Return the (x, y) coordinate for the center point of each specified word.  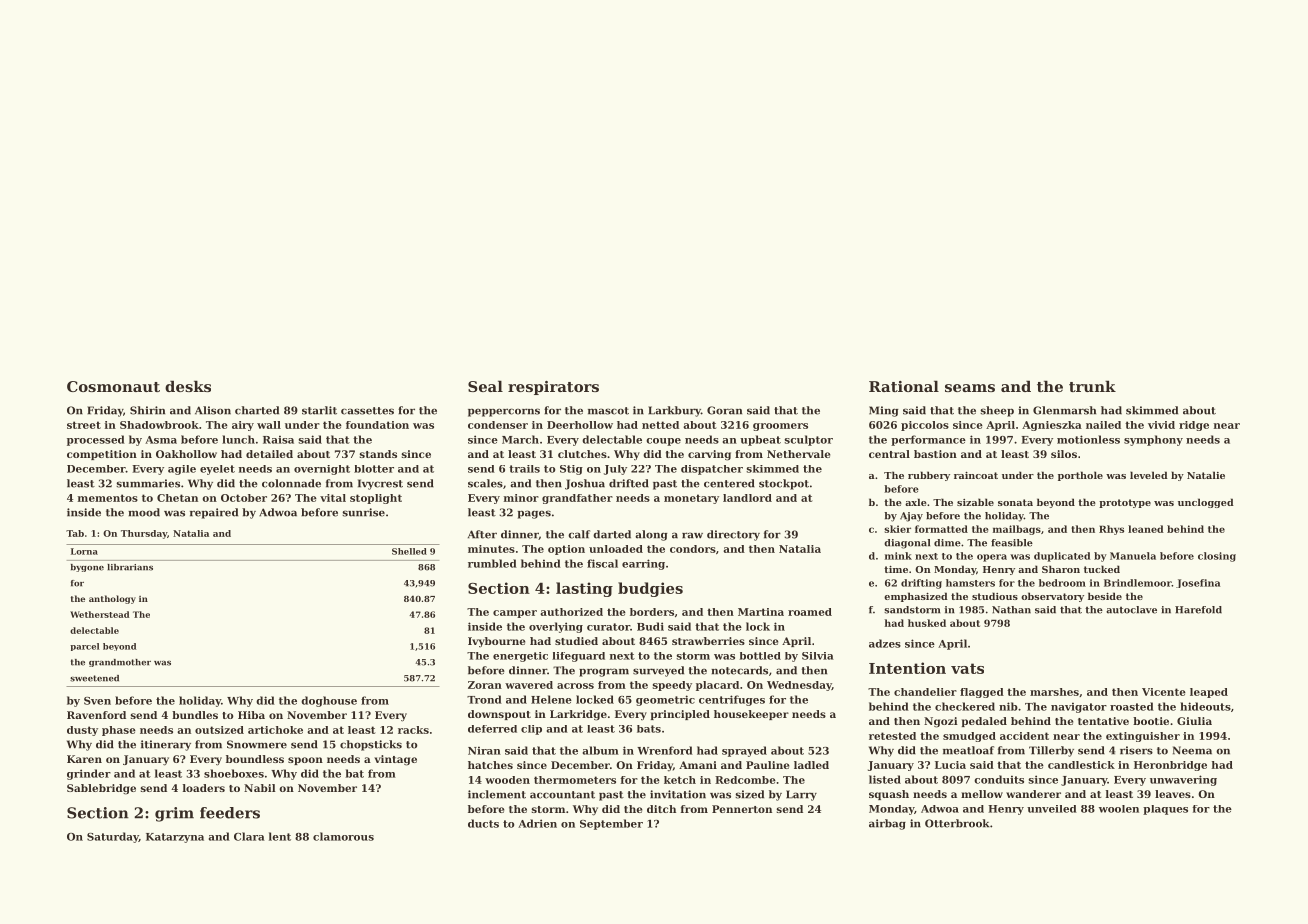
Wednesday (799, 686)
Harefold (1198, 610)
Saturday (113, 837)
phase (119, 731)
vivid (1161, 425)
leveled (1149, 475)
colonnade (291, 483)
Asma (161, 440)
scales (485, 483)
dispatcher (712, 470)
